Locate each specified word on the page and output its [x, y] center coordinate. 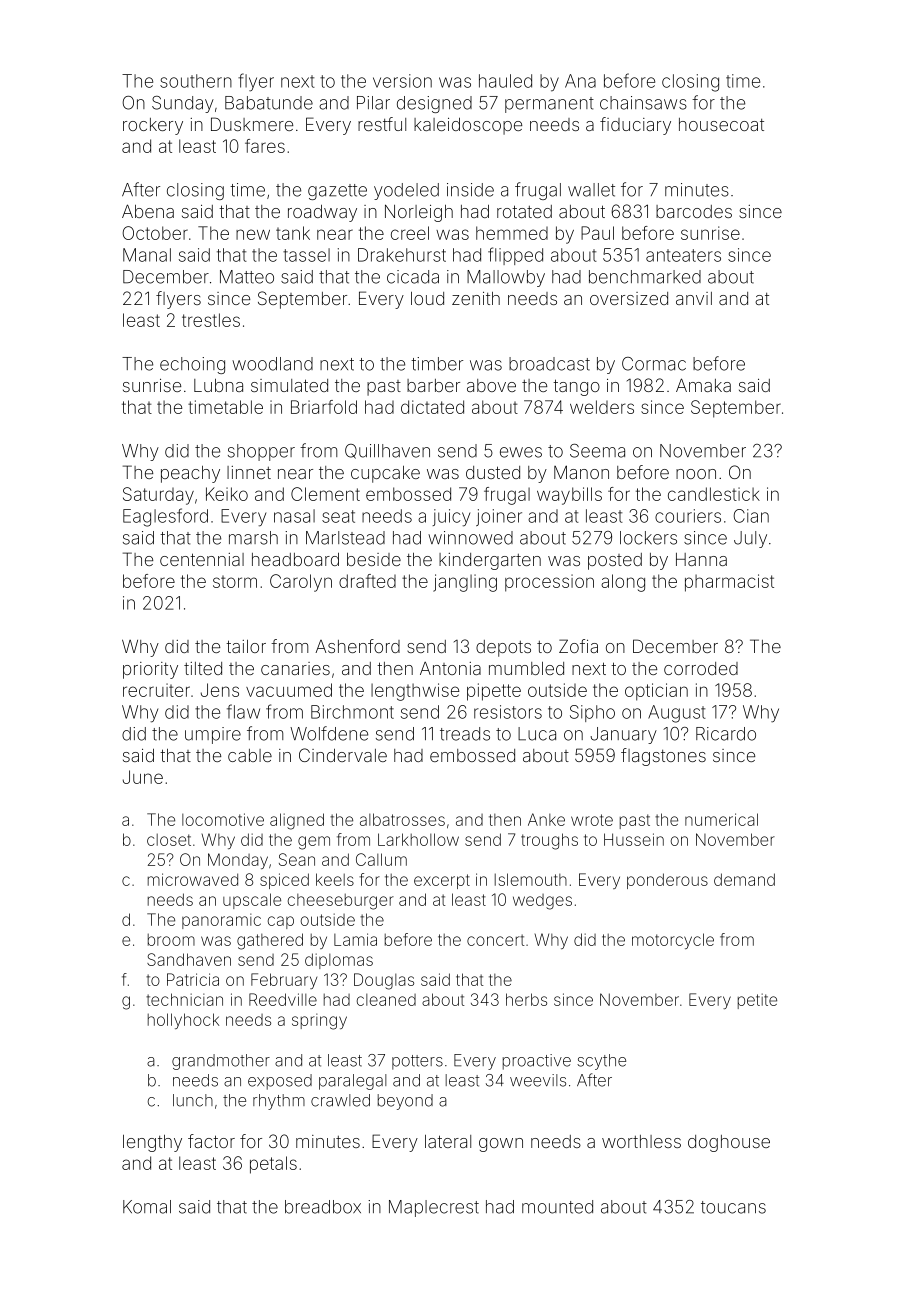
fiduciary [635, 126]
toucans [733, 1207]
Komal [147, 1207]
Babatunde [269, 103]
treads [465, 734]
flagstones [663, 757]
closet [169, 840]
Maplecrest [434, 1208]
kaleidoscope [468, 126]
